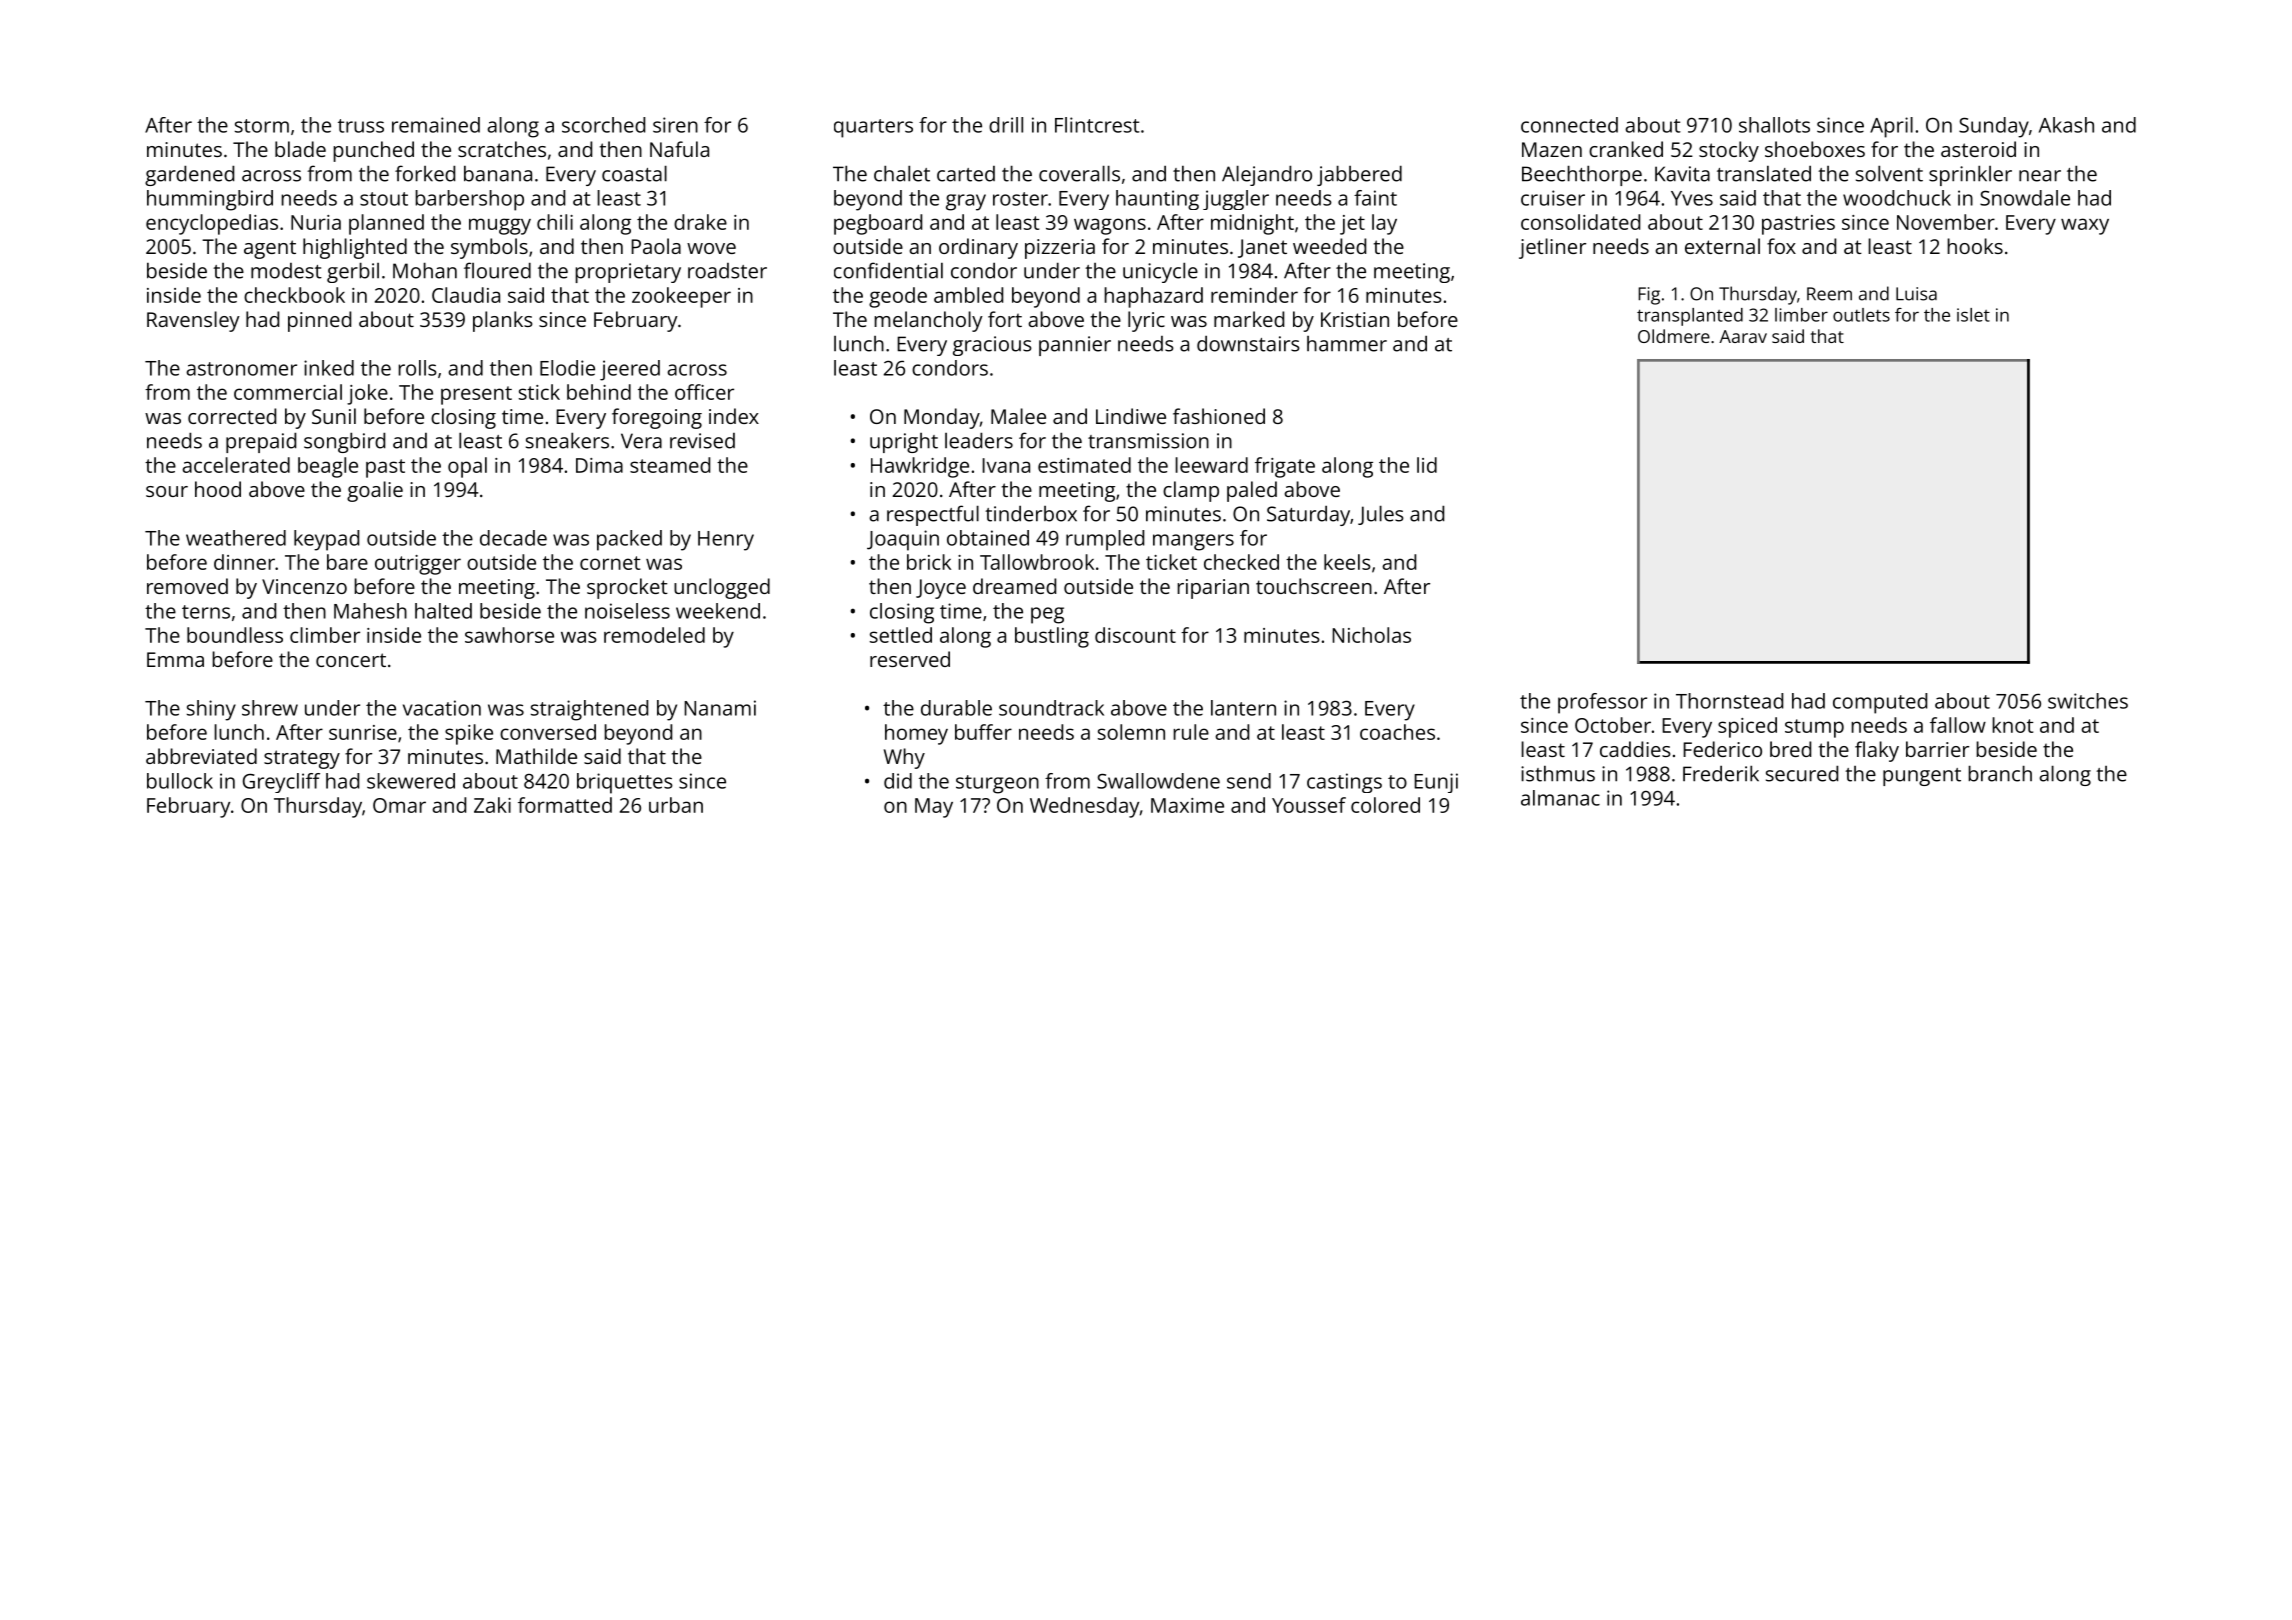  Describe the element at coordinates (1381, 515) in the screenshot. I see `Jules` at that location.
